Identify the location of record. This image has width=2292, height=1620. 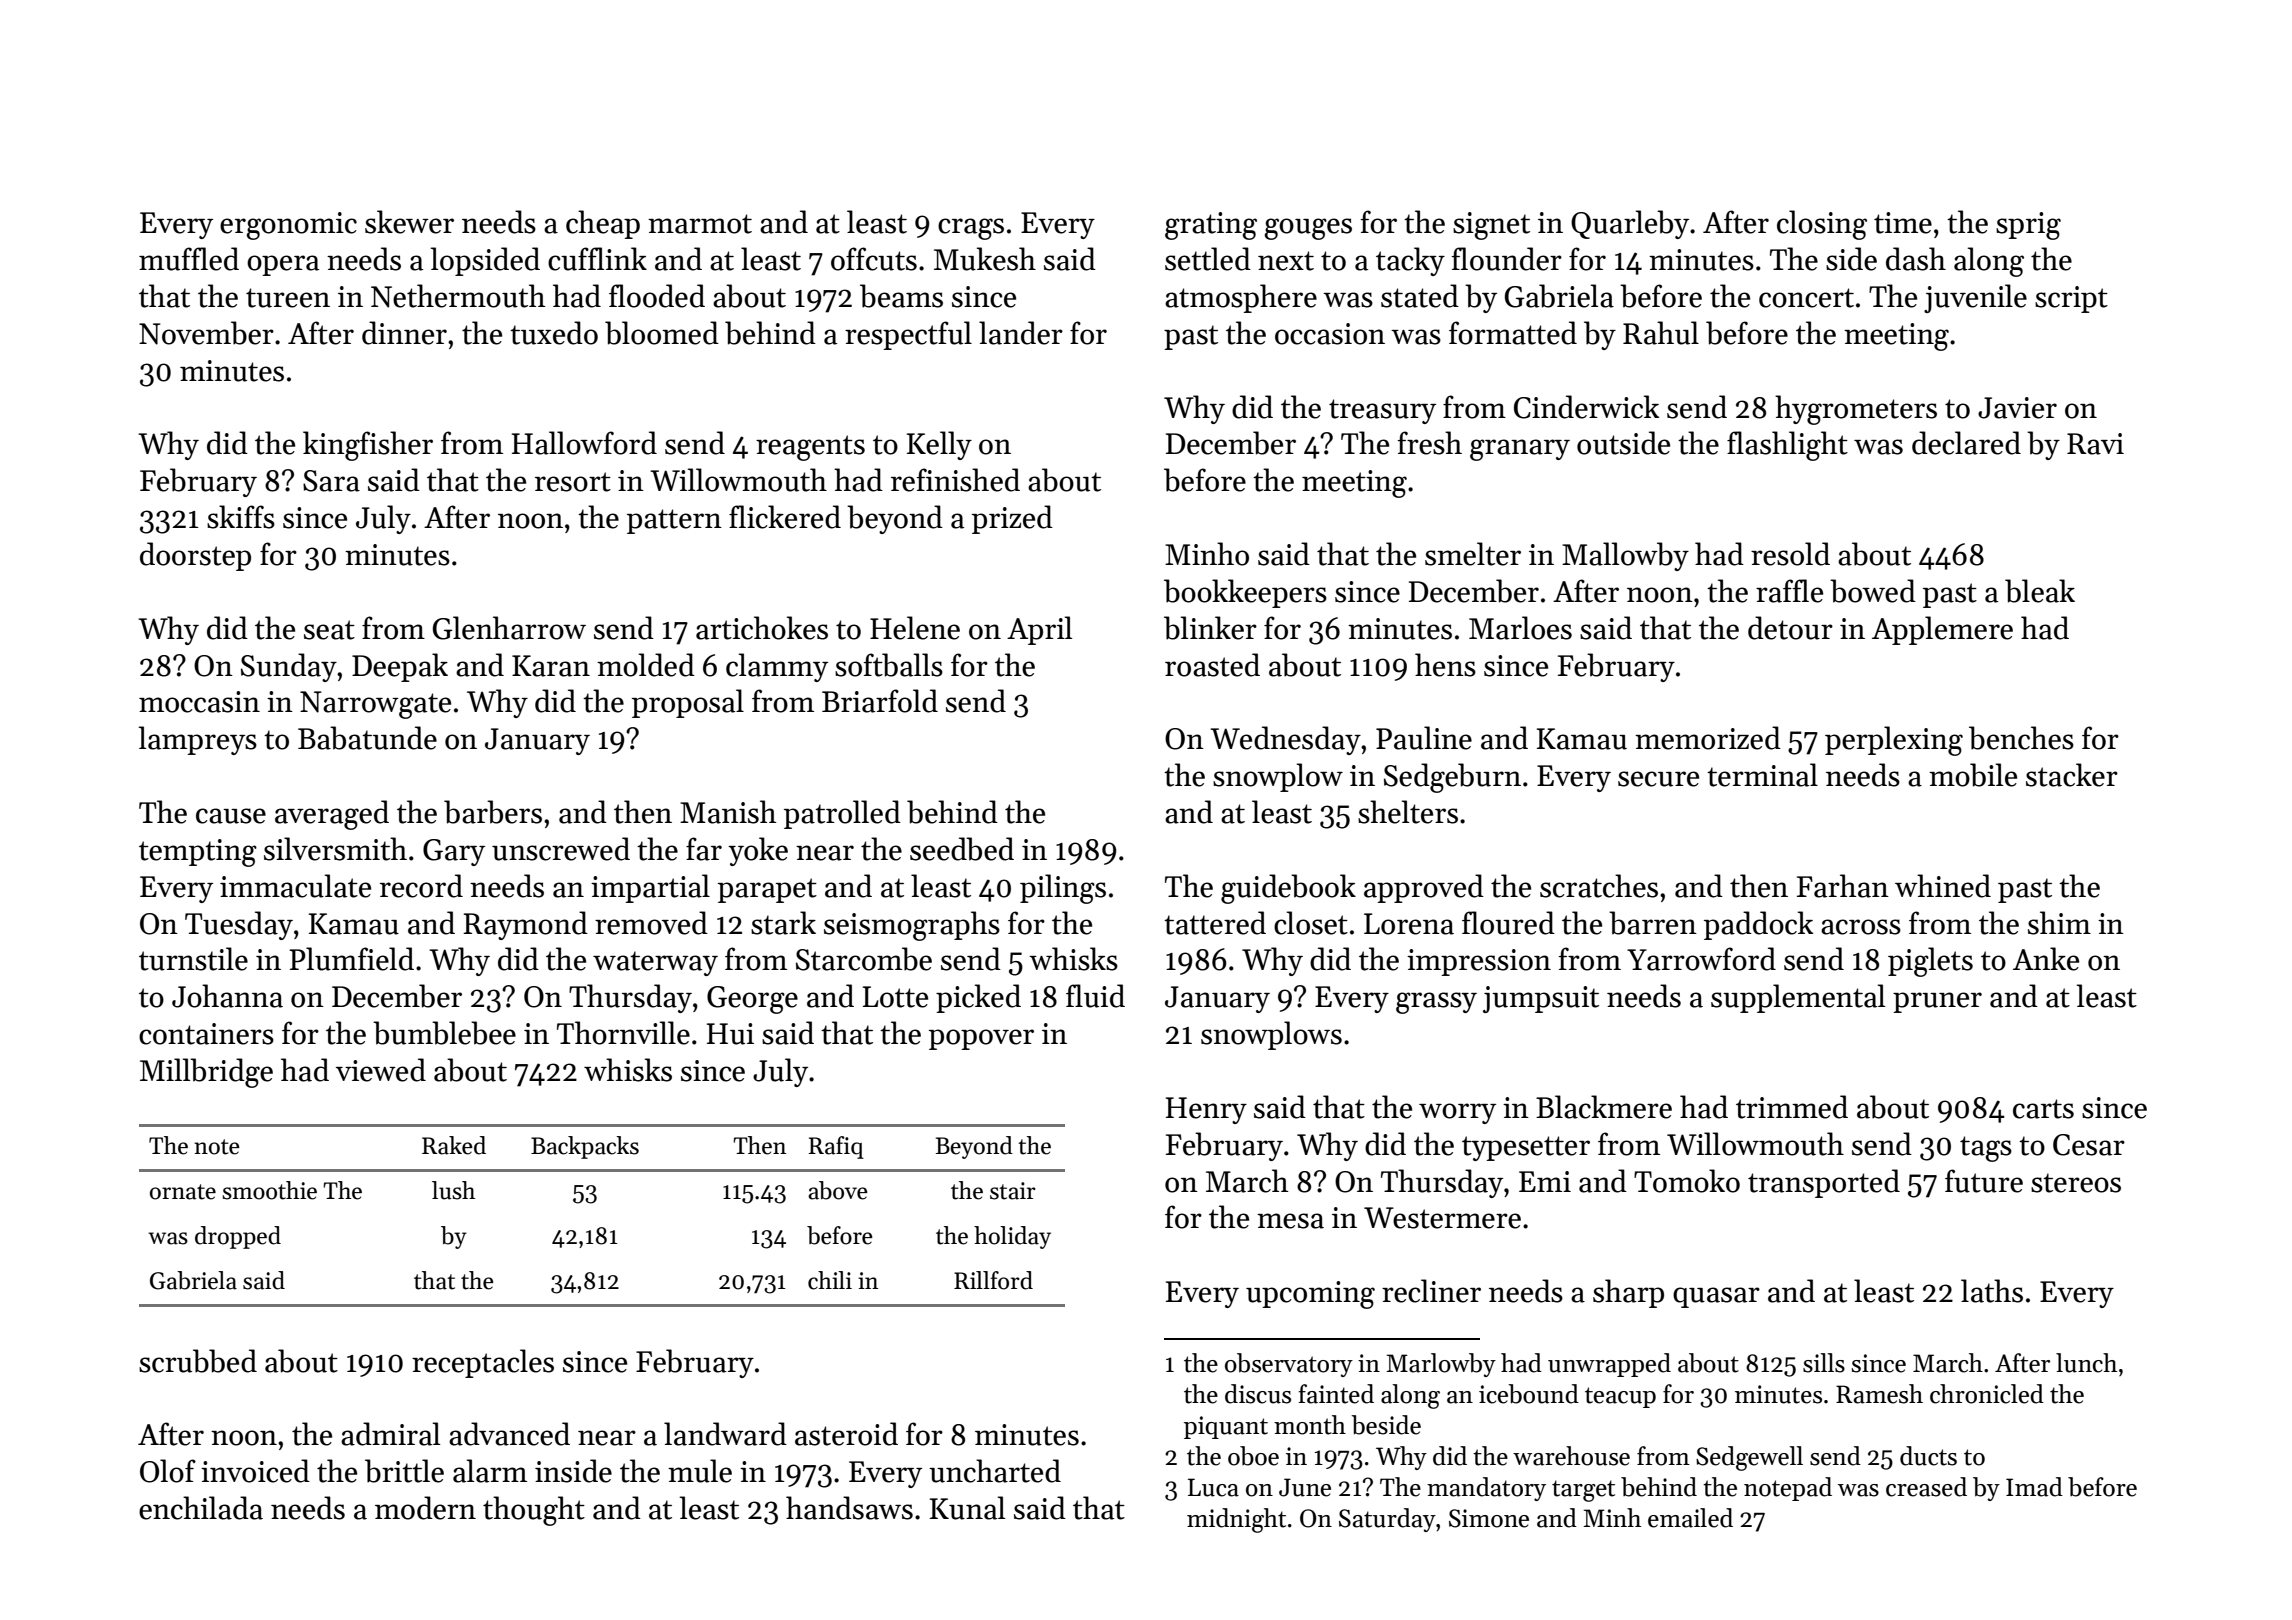
(421, 886).
